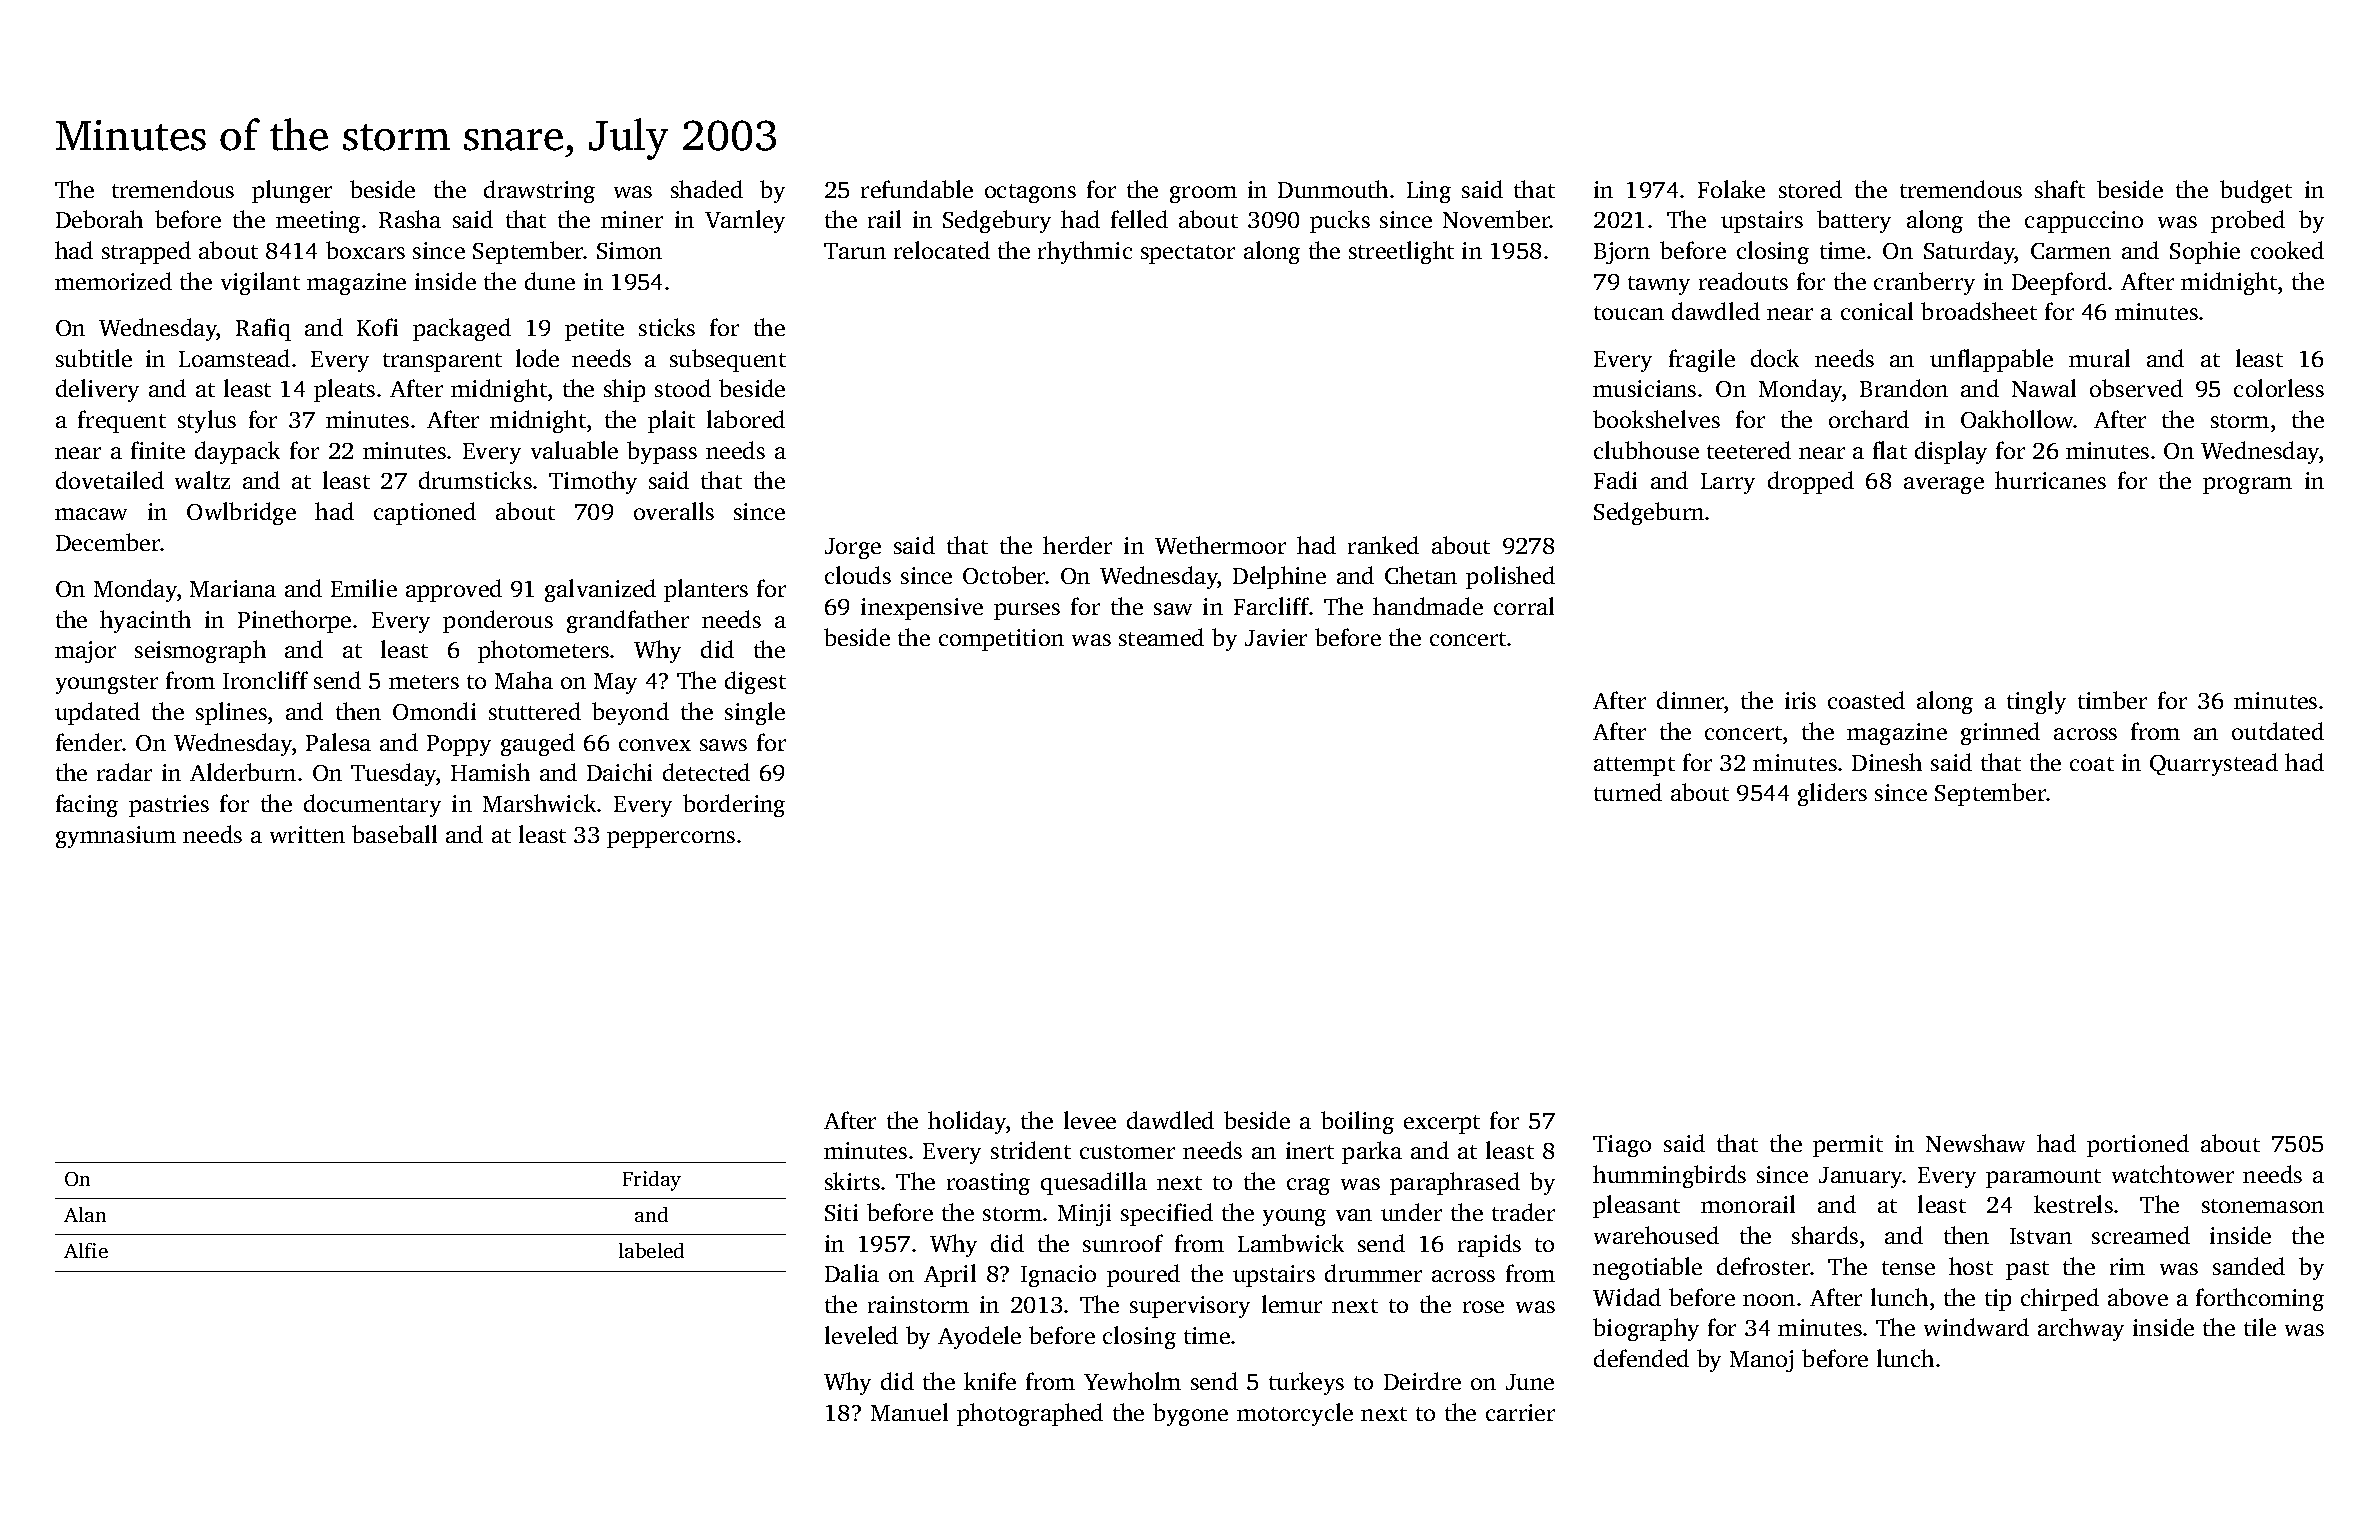 Image resolution: width=2380 pixels, height=1540 pixels. What do you see at coordinates (2060, 189) in the image?
I see `shaft` at bounding box center [2060, 189].
